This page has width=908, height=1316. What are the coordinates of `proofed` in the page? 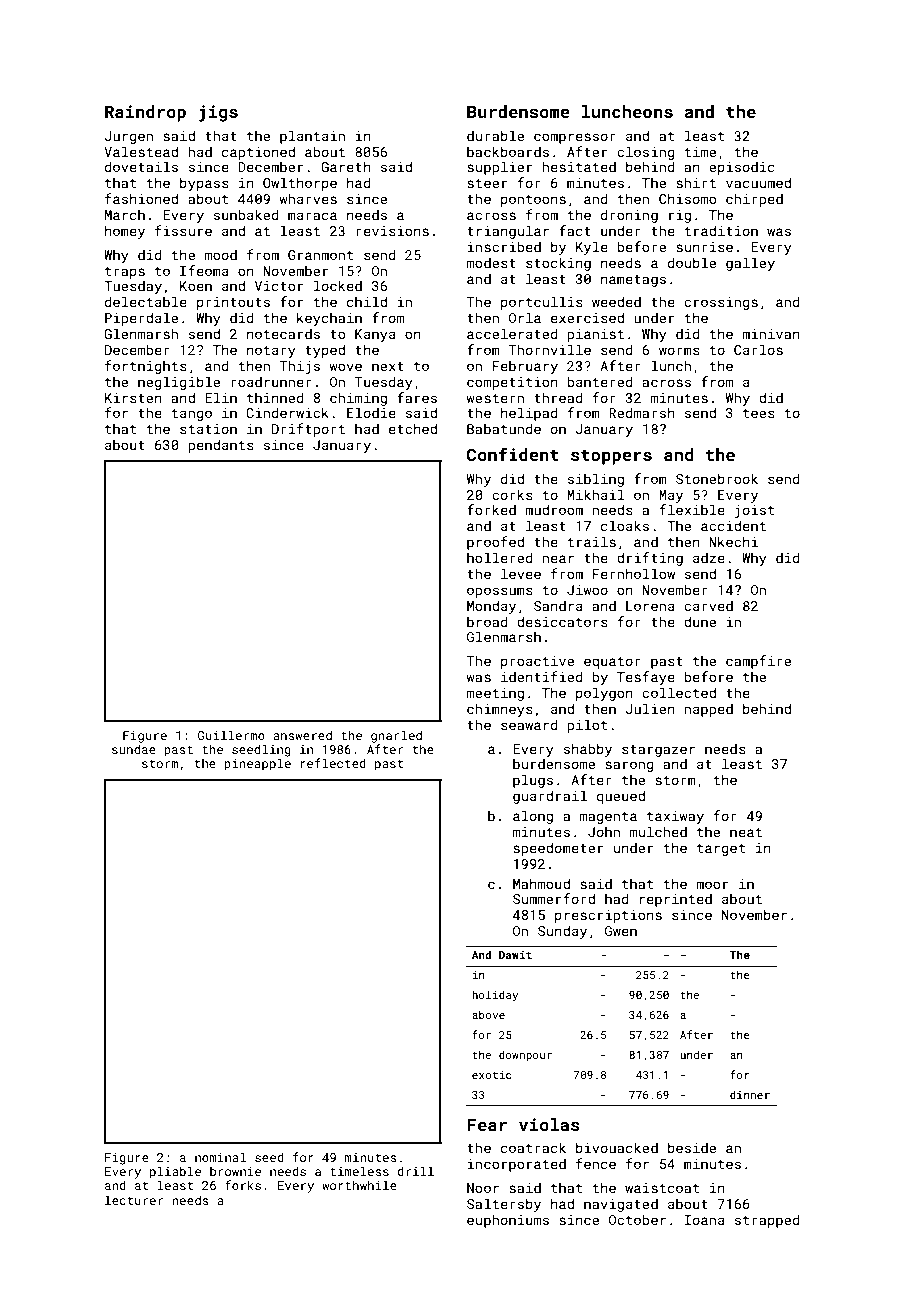 It's located at (495, 543).
